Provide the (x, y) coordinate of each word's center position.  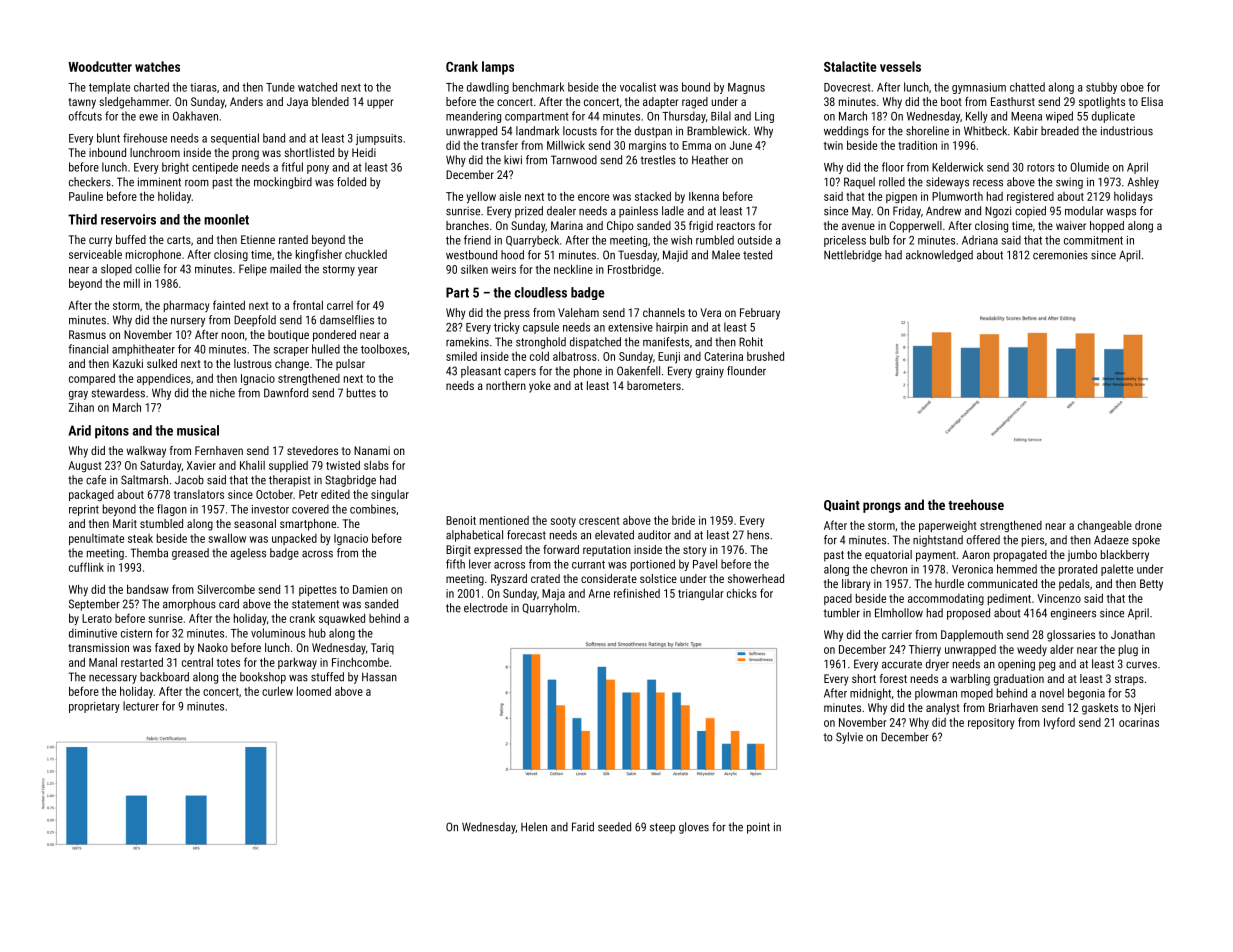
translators (199, 494)
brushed (765, 356)
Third (82, 219)
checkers (90, 182)
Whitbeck (985, 131)
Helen (534, 827)
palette (1117, 570)
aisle (510, 196)
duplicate (1113, 117)
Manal (103, 662)
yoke (540, 387)
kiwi (513, 159)
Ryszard (509, 580)
